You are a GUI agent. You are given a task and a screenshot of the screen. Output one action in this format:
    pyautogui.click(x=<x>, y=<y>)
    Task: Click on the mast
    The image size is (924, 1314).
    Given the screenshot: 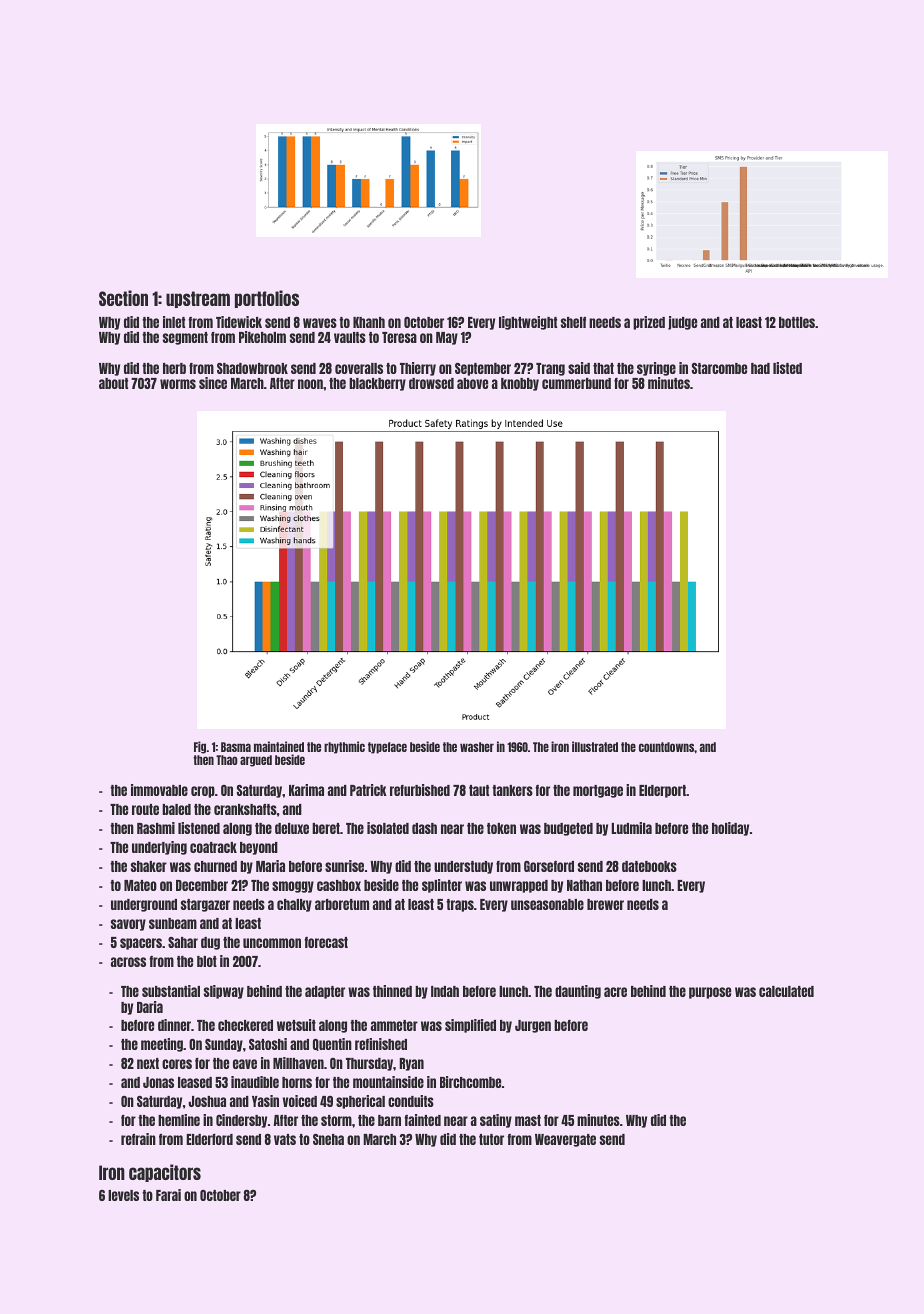 What is the action you would take?
    pyautogui.click(x=528, y=1120)
